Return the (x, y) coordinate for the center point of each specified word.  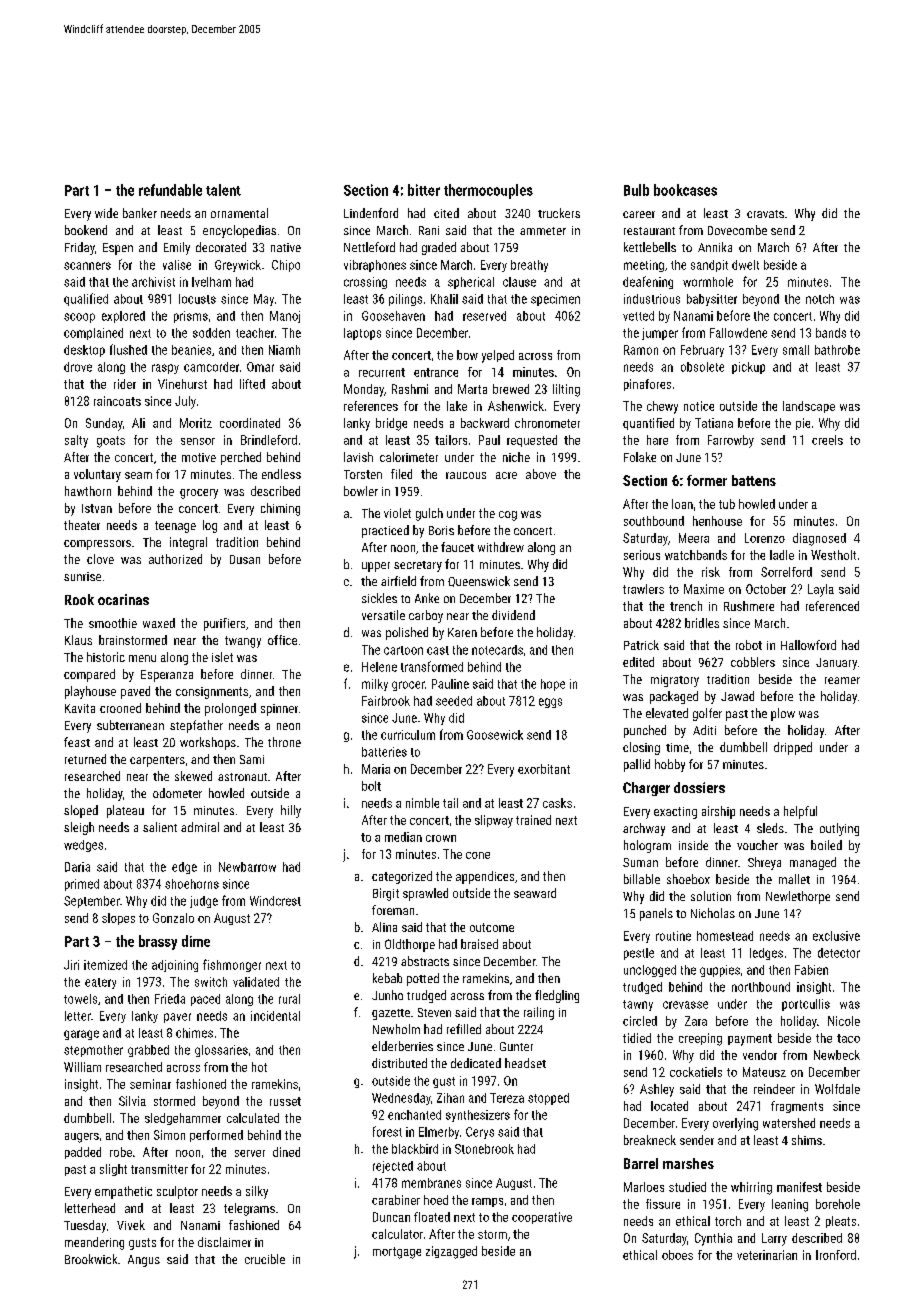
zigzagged (451, 1252)
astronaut (242, 777)
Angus (144, 1261)
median (403, 837)
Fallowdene (738, 333)
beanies (191, 350)
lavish (358, 457)
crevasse (685, 1005)
